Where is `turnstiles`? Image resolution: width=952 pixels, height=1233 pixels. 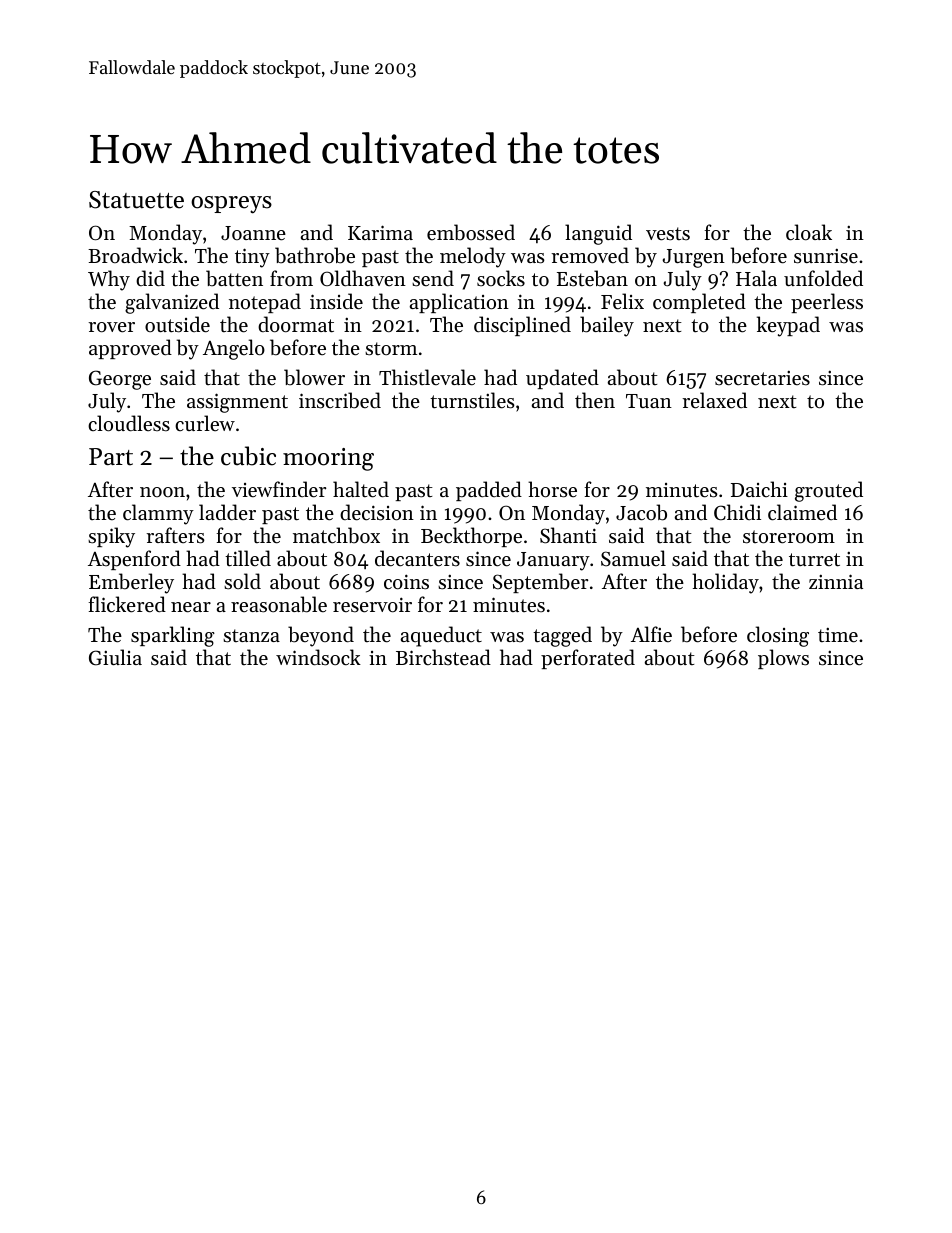 turnstiles is located at coordinates (472, 400).
